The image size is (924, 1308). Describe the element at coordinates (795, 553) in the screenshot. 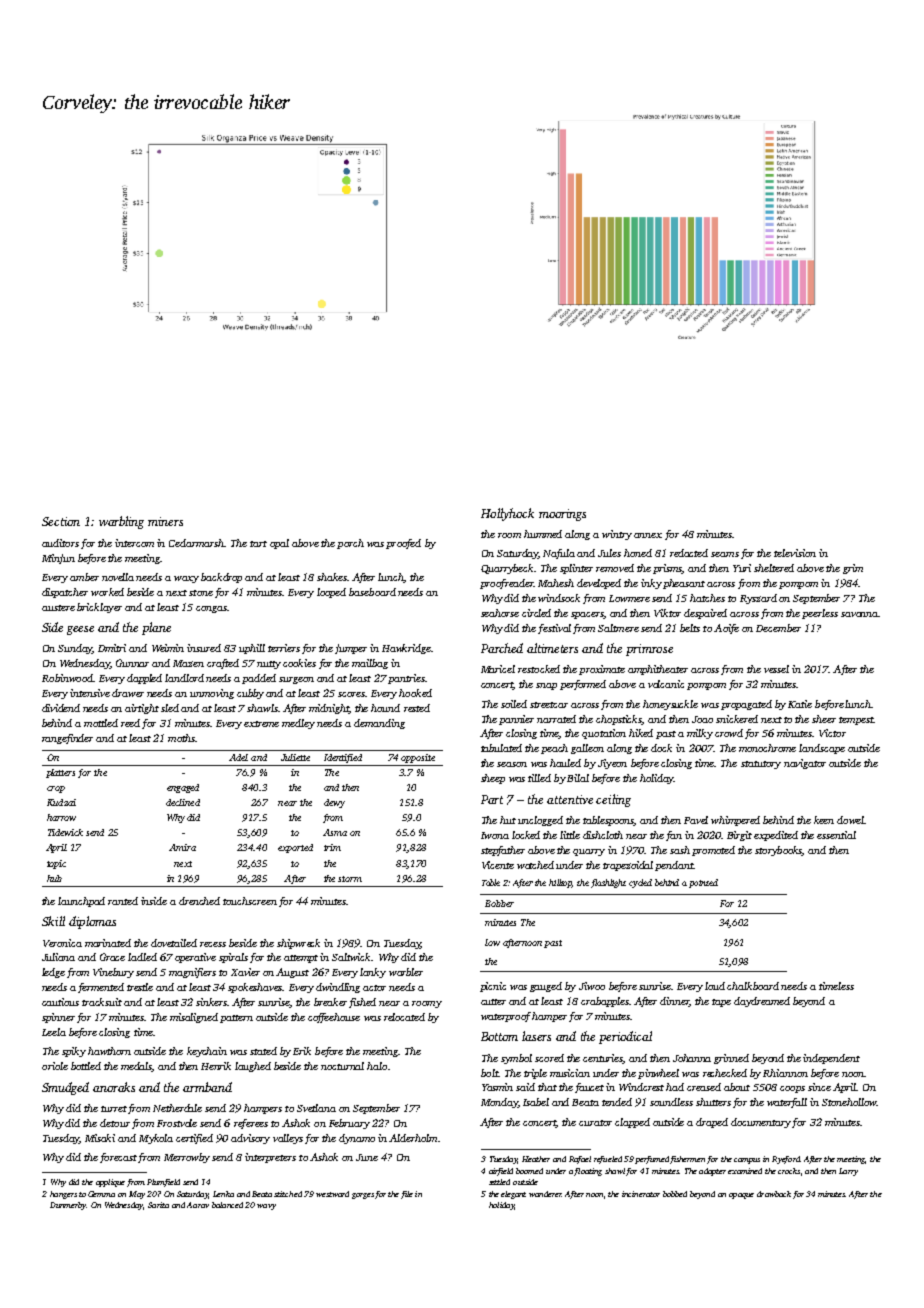

I see `television` at that location.
